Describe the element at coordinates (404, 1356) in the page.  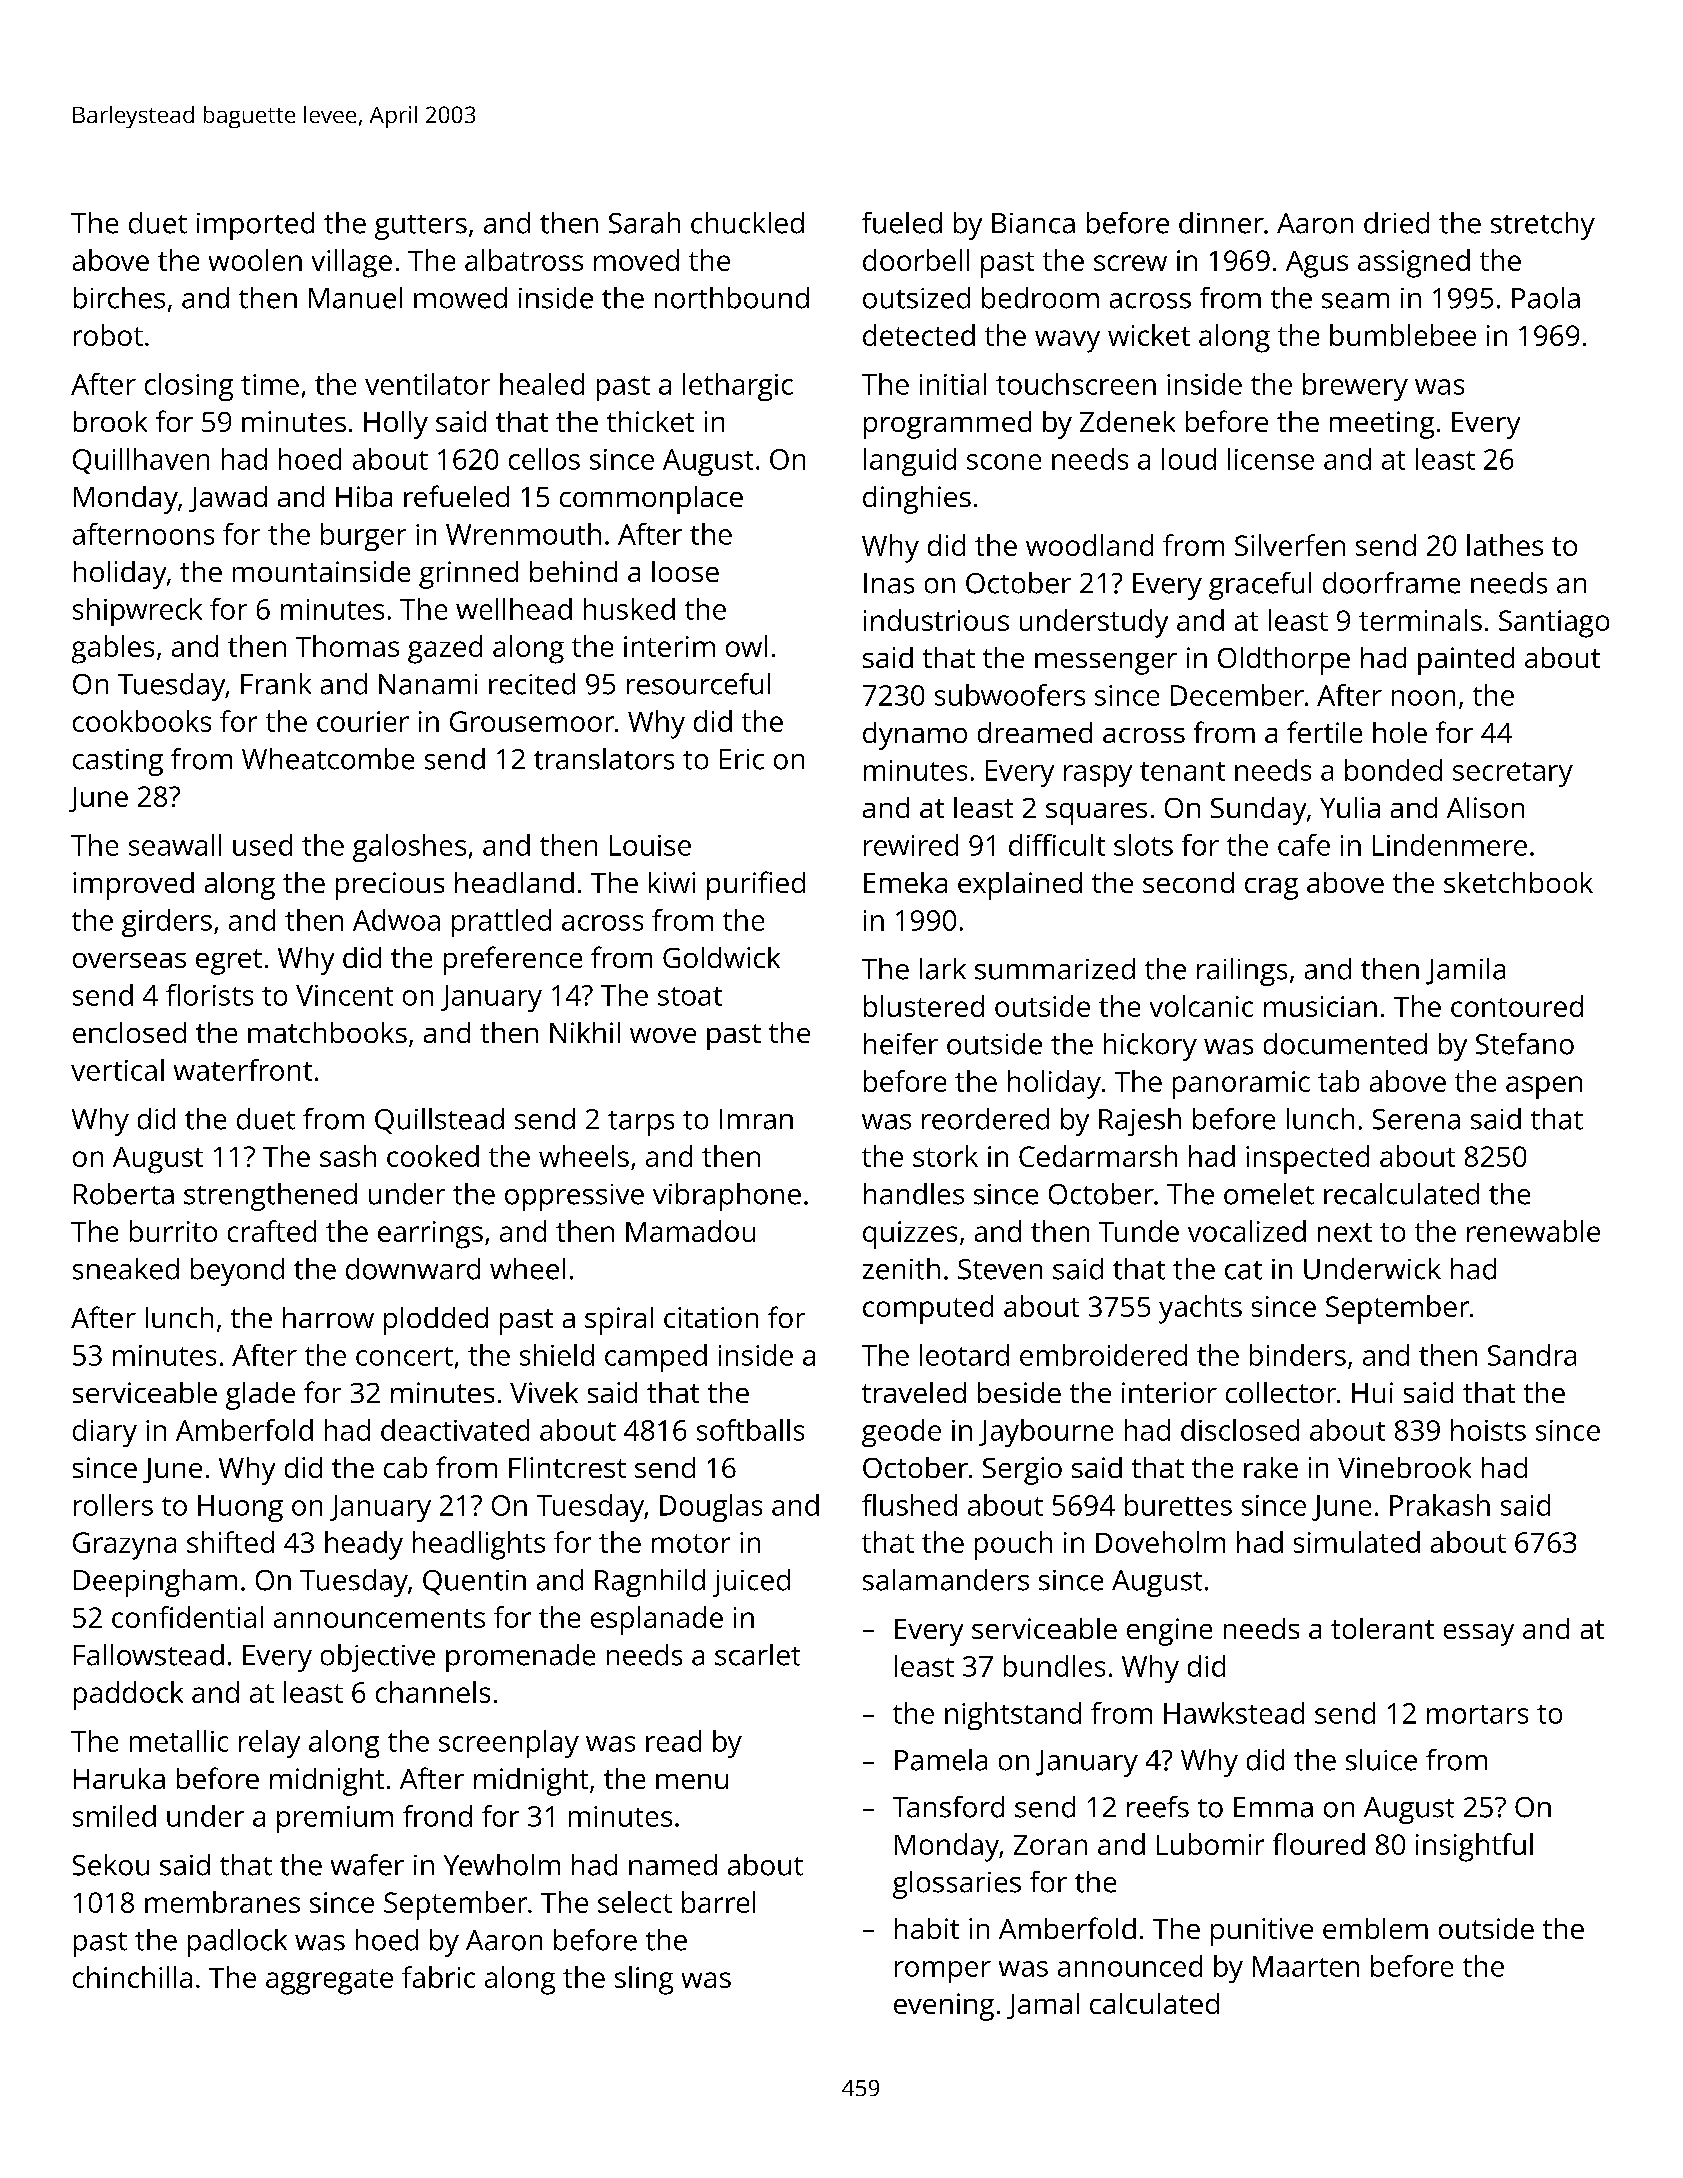
I see `concert` at that location.
